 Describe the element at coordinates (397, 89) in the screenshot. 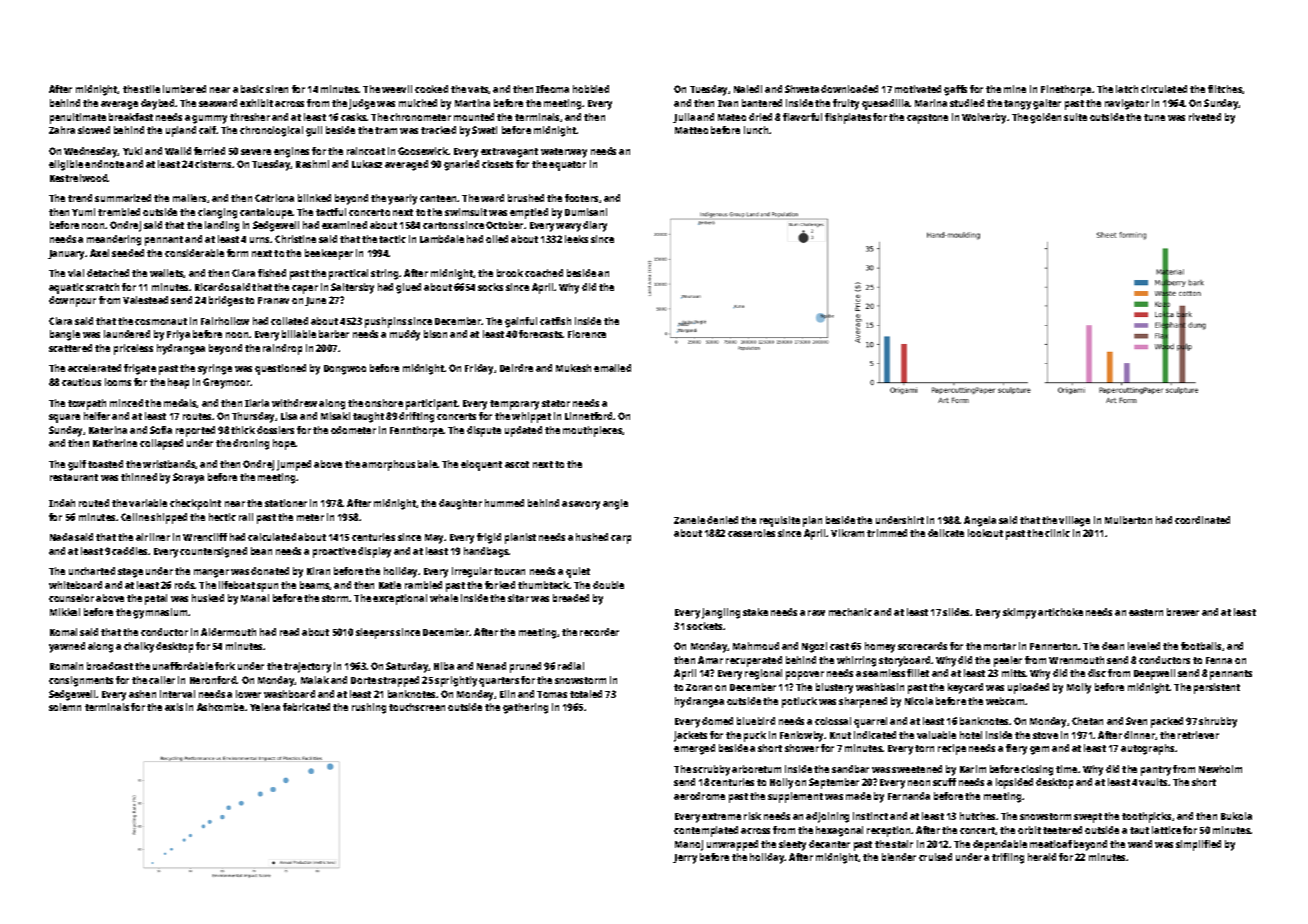

I see `weevil` at that location.
